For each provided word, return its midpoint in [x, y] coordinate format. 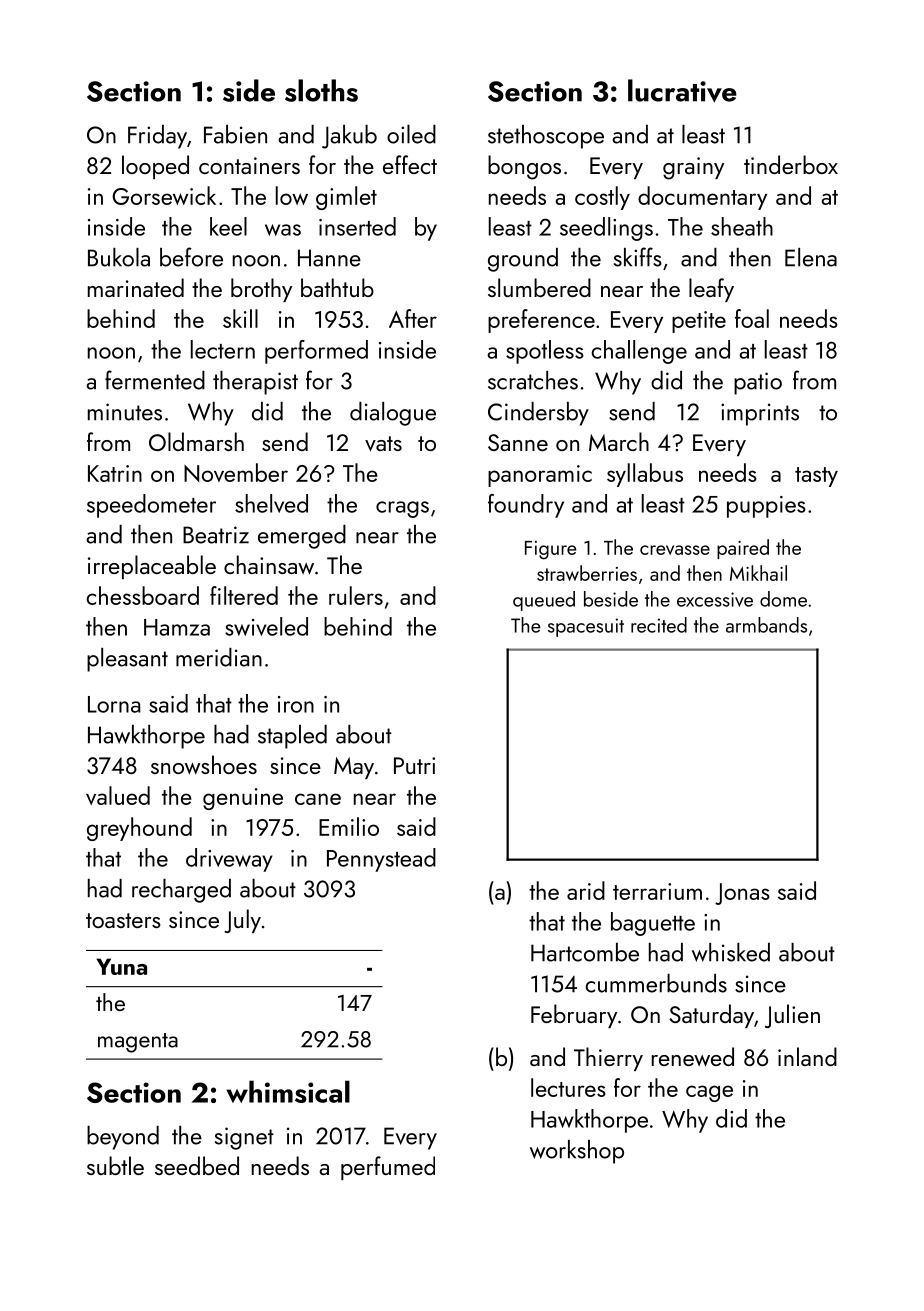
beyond [123, 1138]
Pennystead [381, 860]
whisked [731, 952]
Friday [157, 137]
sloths [321, 90]
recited [659, 625]
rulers [356, 595]
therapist [255, 383]
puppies [766, 507]
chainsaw [269, 565]
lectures [568, 1087]
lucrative [682, 91]
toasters [123, 920]
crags [402, 509]
